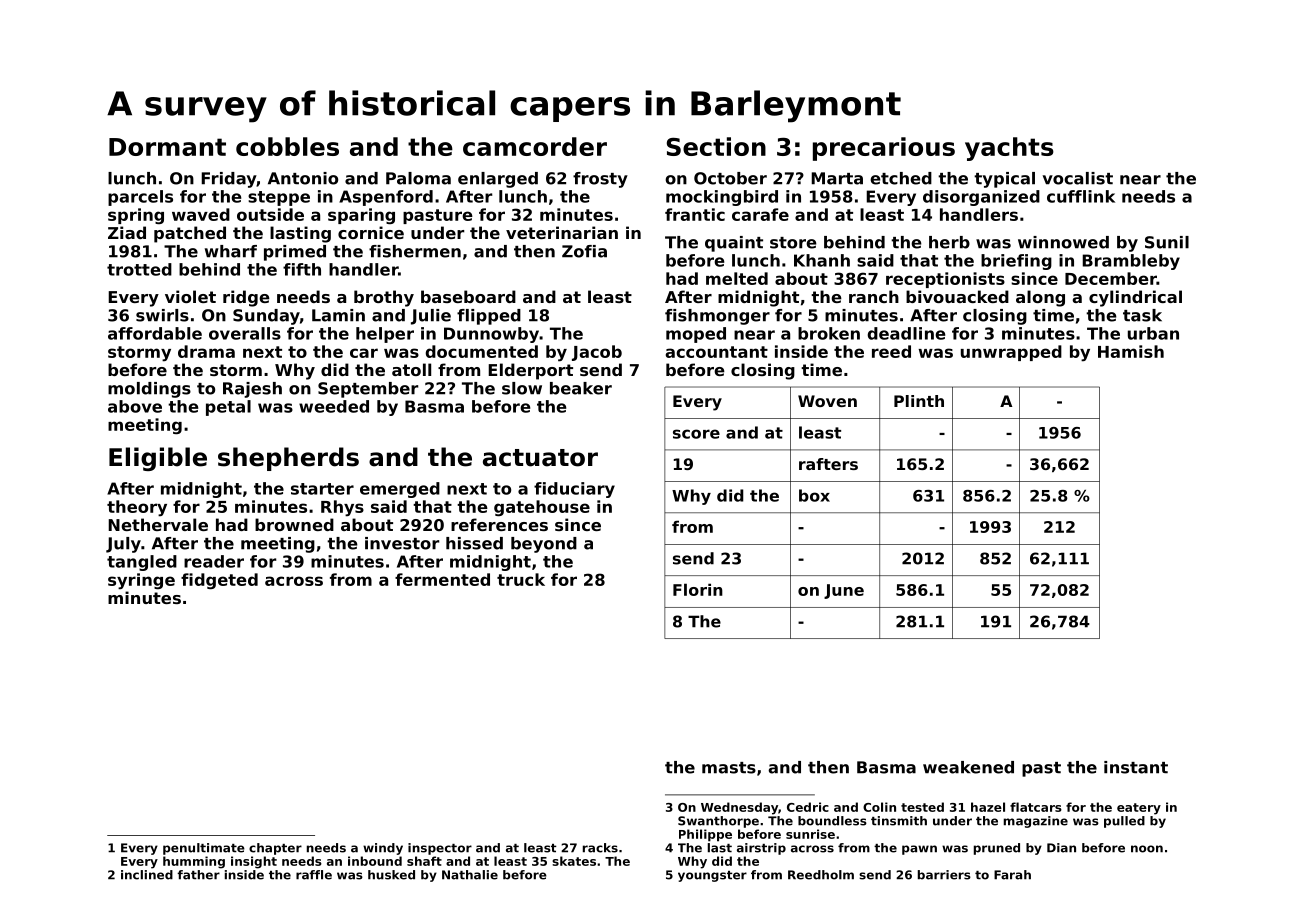 The height and width of the screenshot is (924, 1308). What do you see at coordinates (391, 875) in the screenshot?
I see `husked` at bounding box center [391, 875].
